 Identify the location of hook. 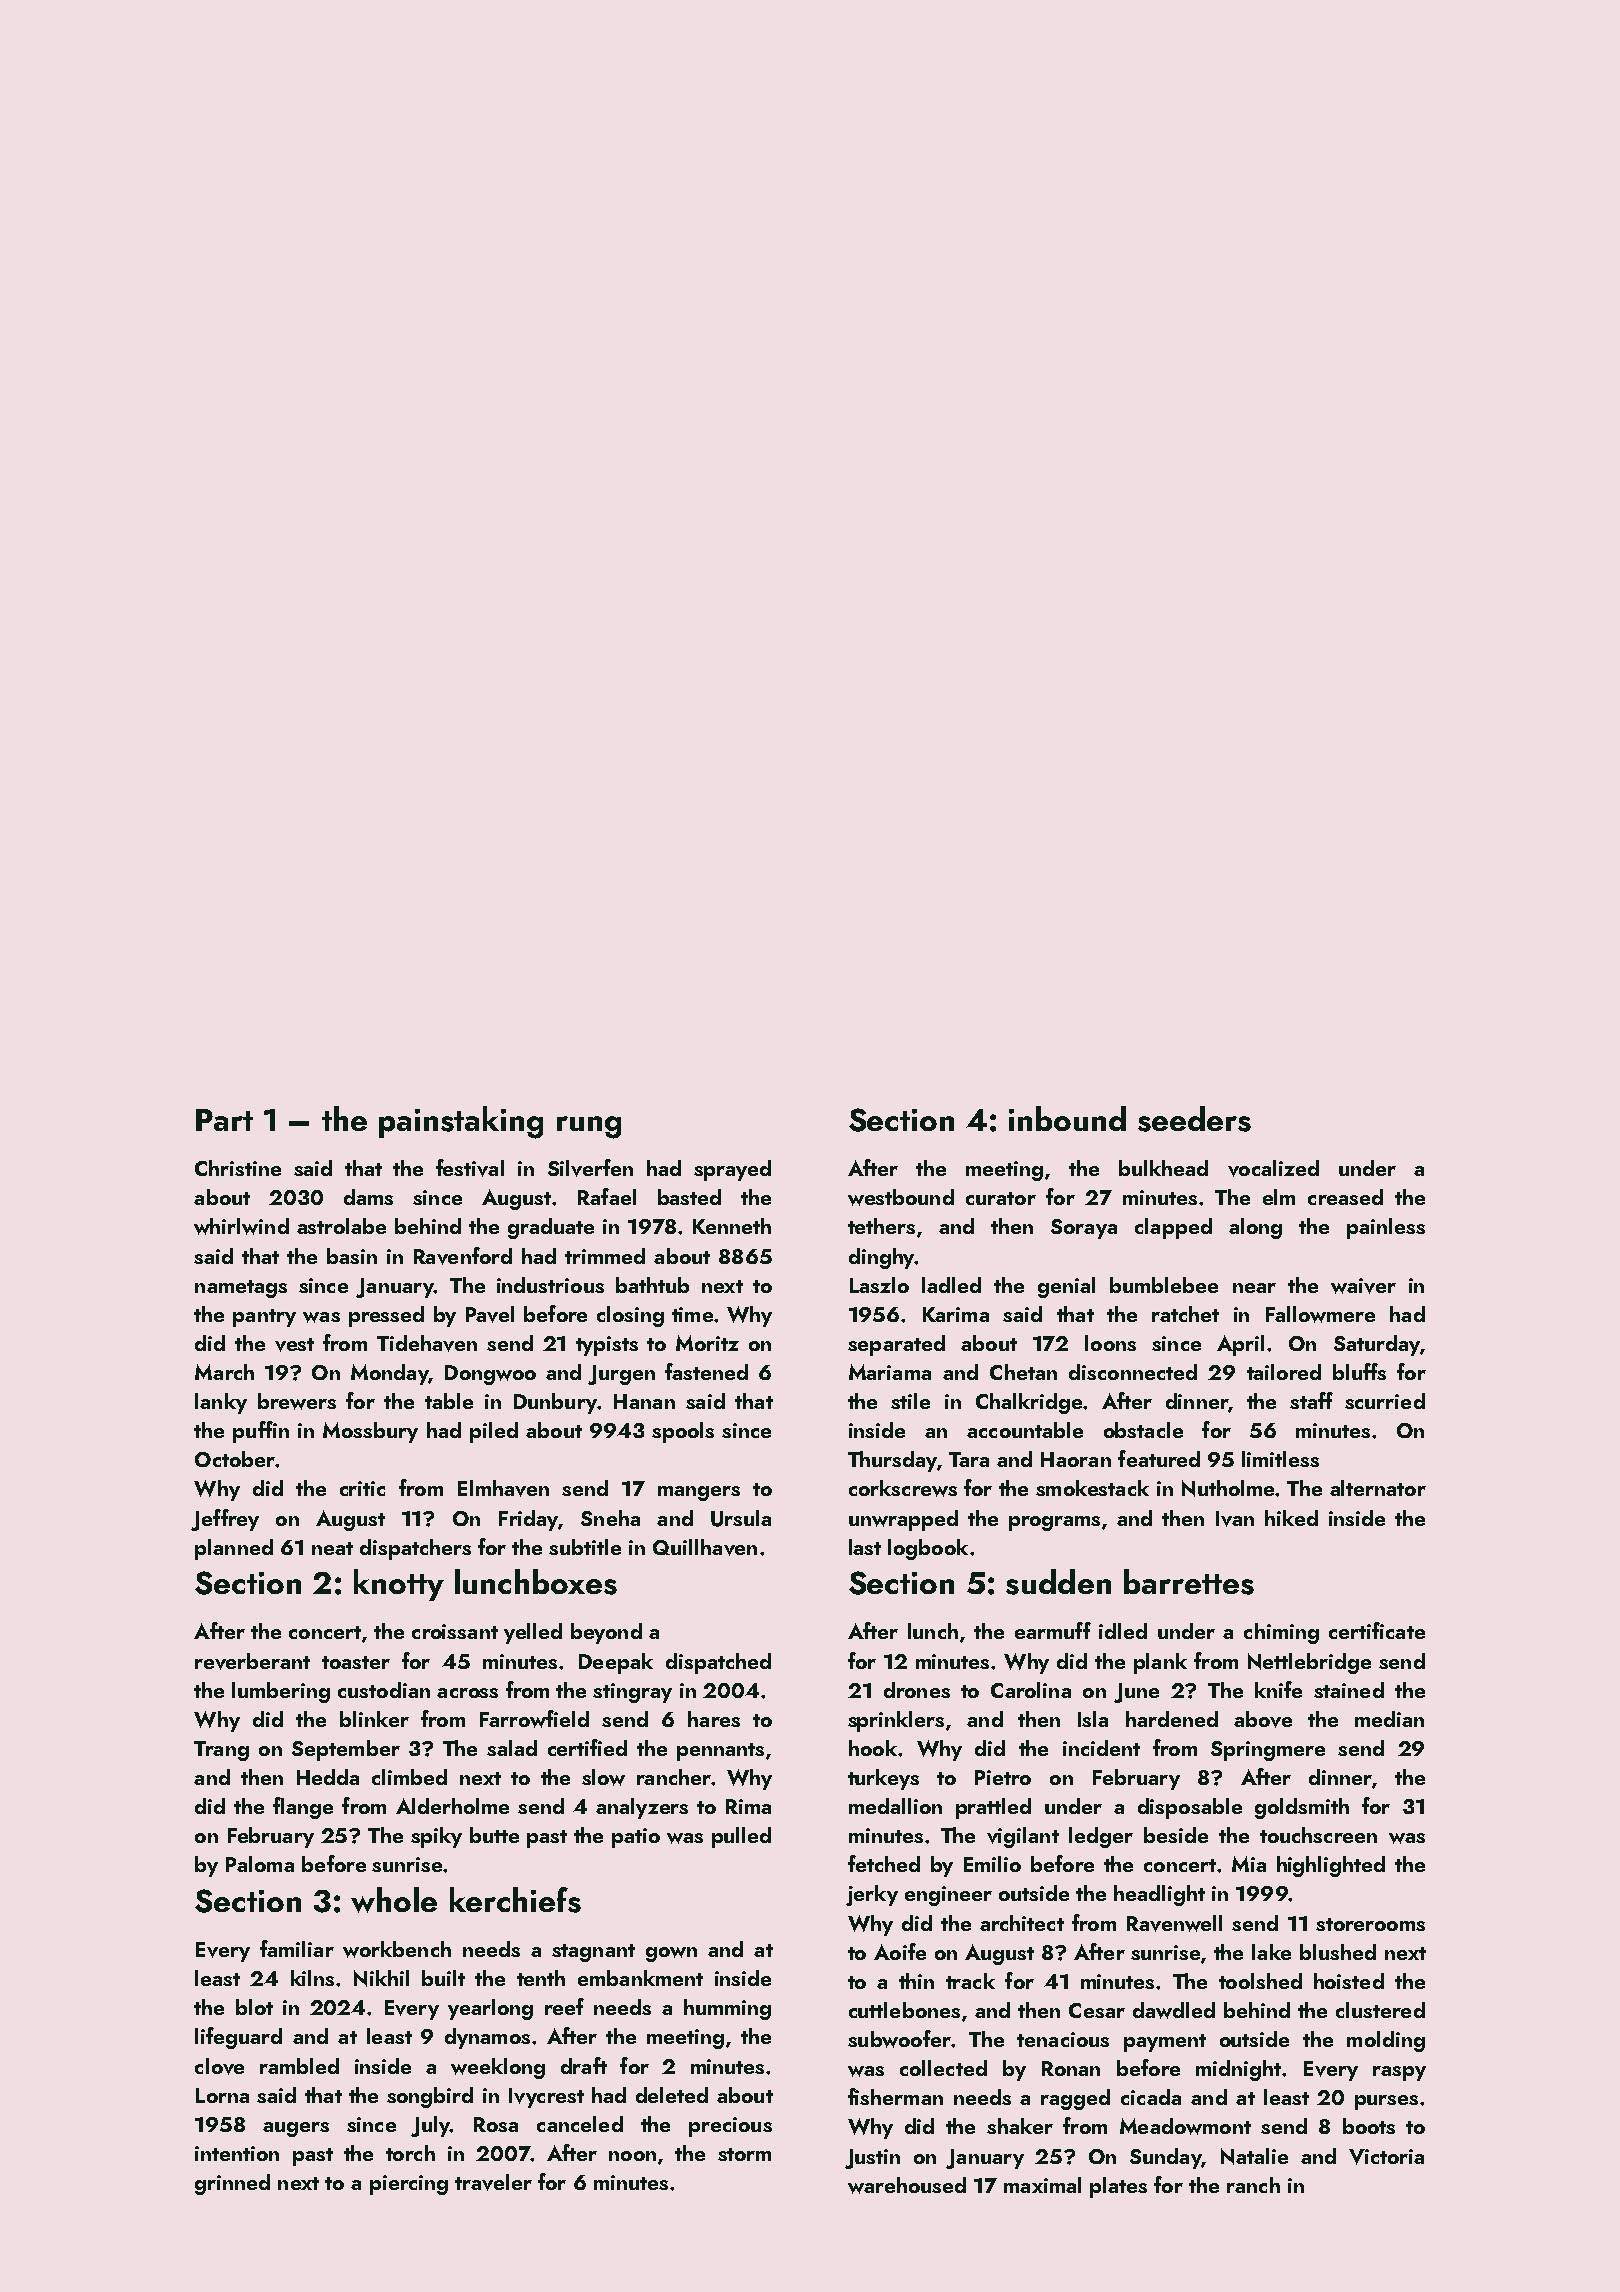
(873, 1748).
